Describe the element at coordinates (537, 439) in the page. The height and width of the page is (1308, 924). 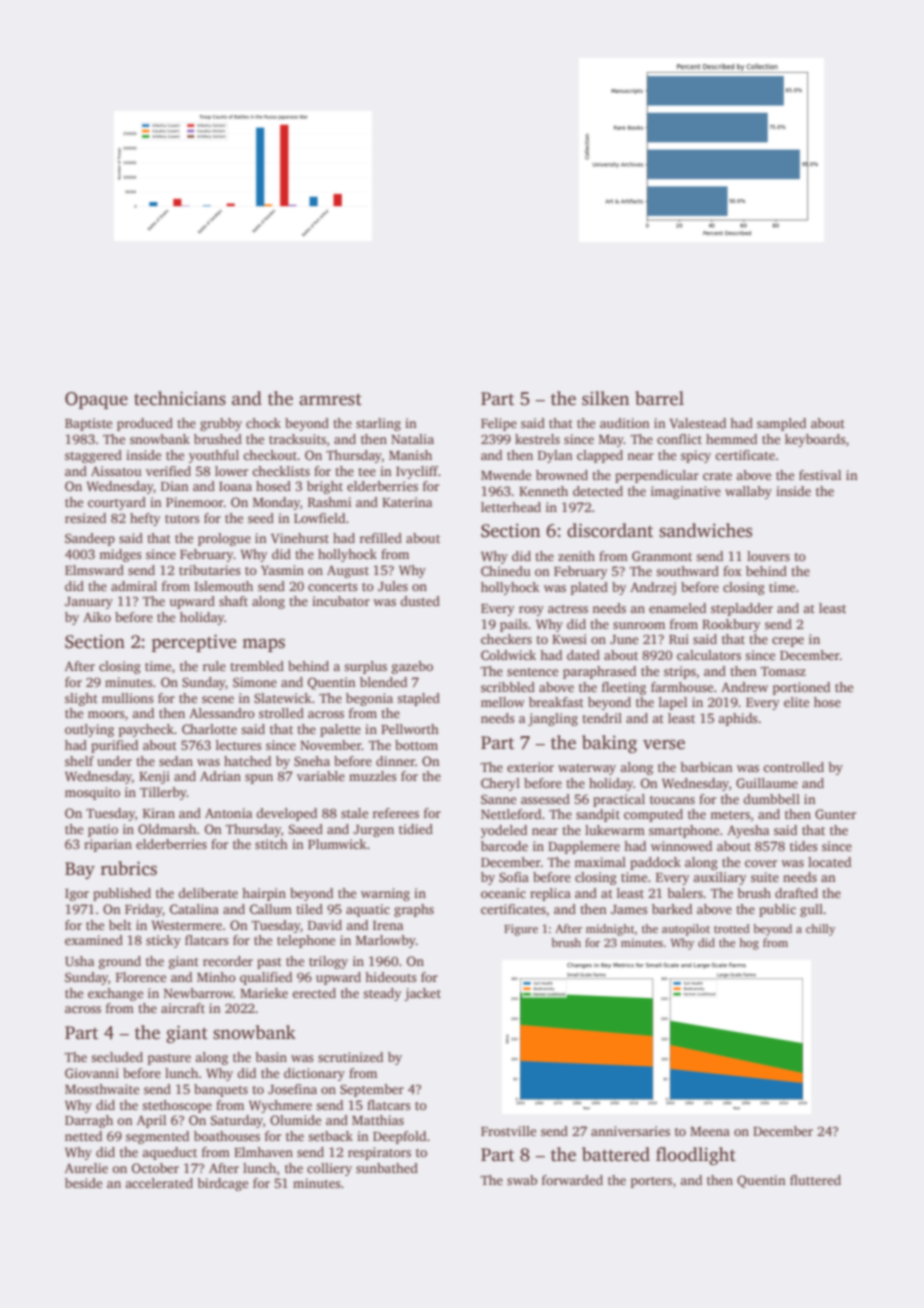
I see `kestrels` at that location.
